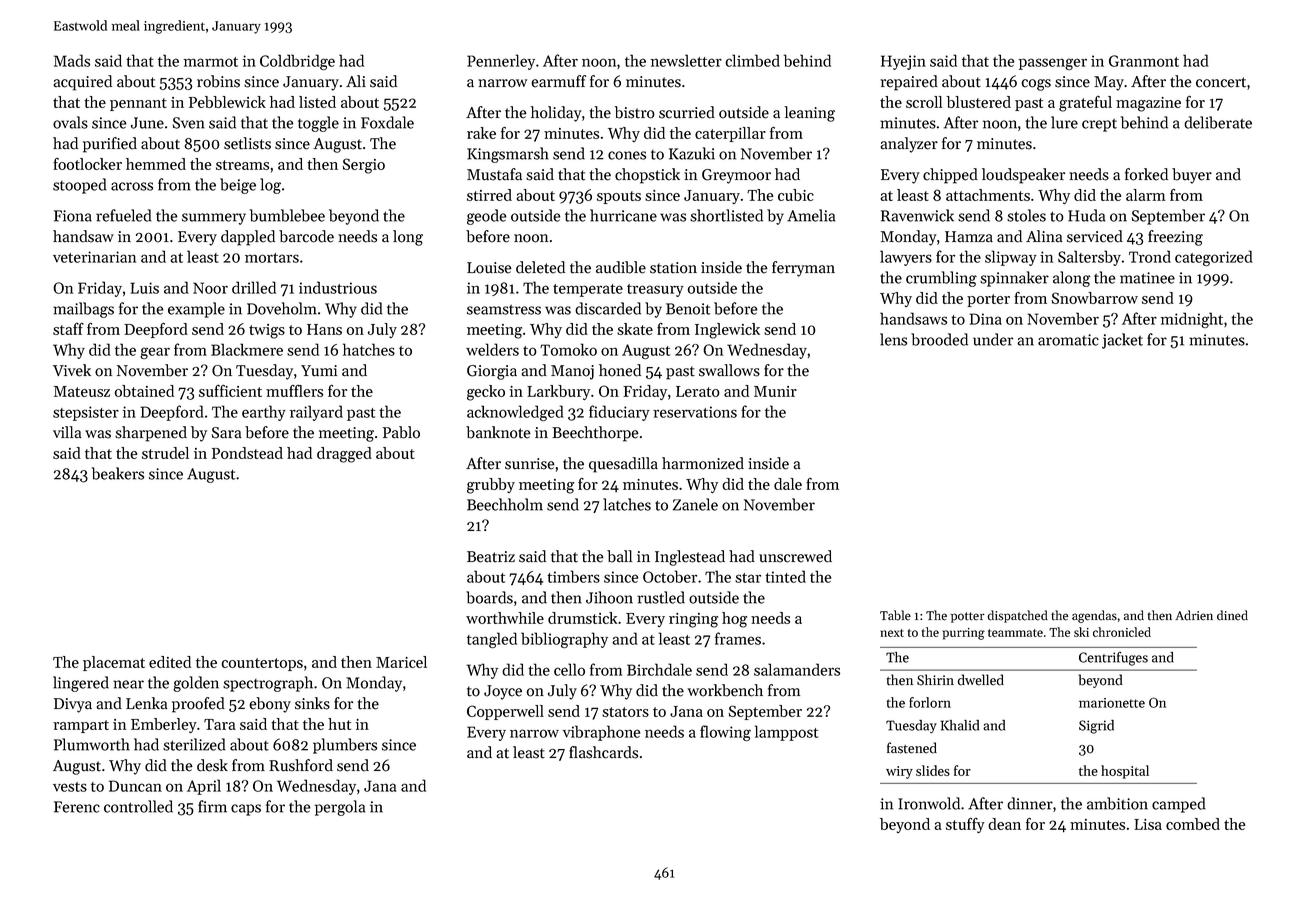  I want to click on ringing, so click(693, 620).
